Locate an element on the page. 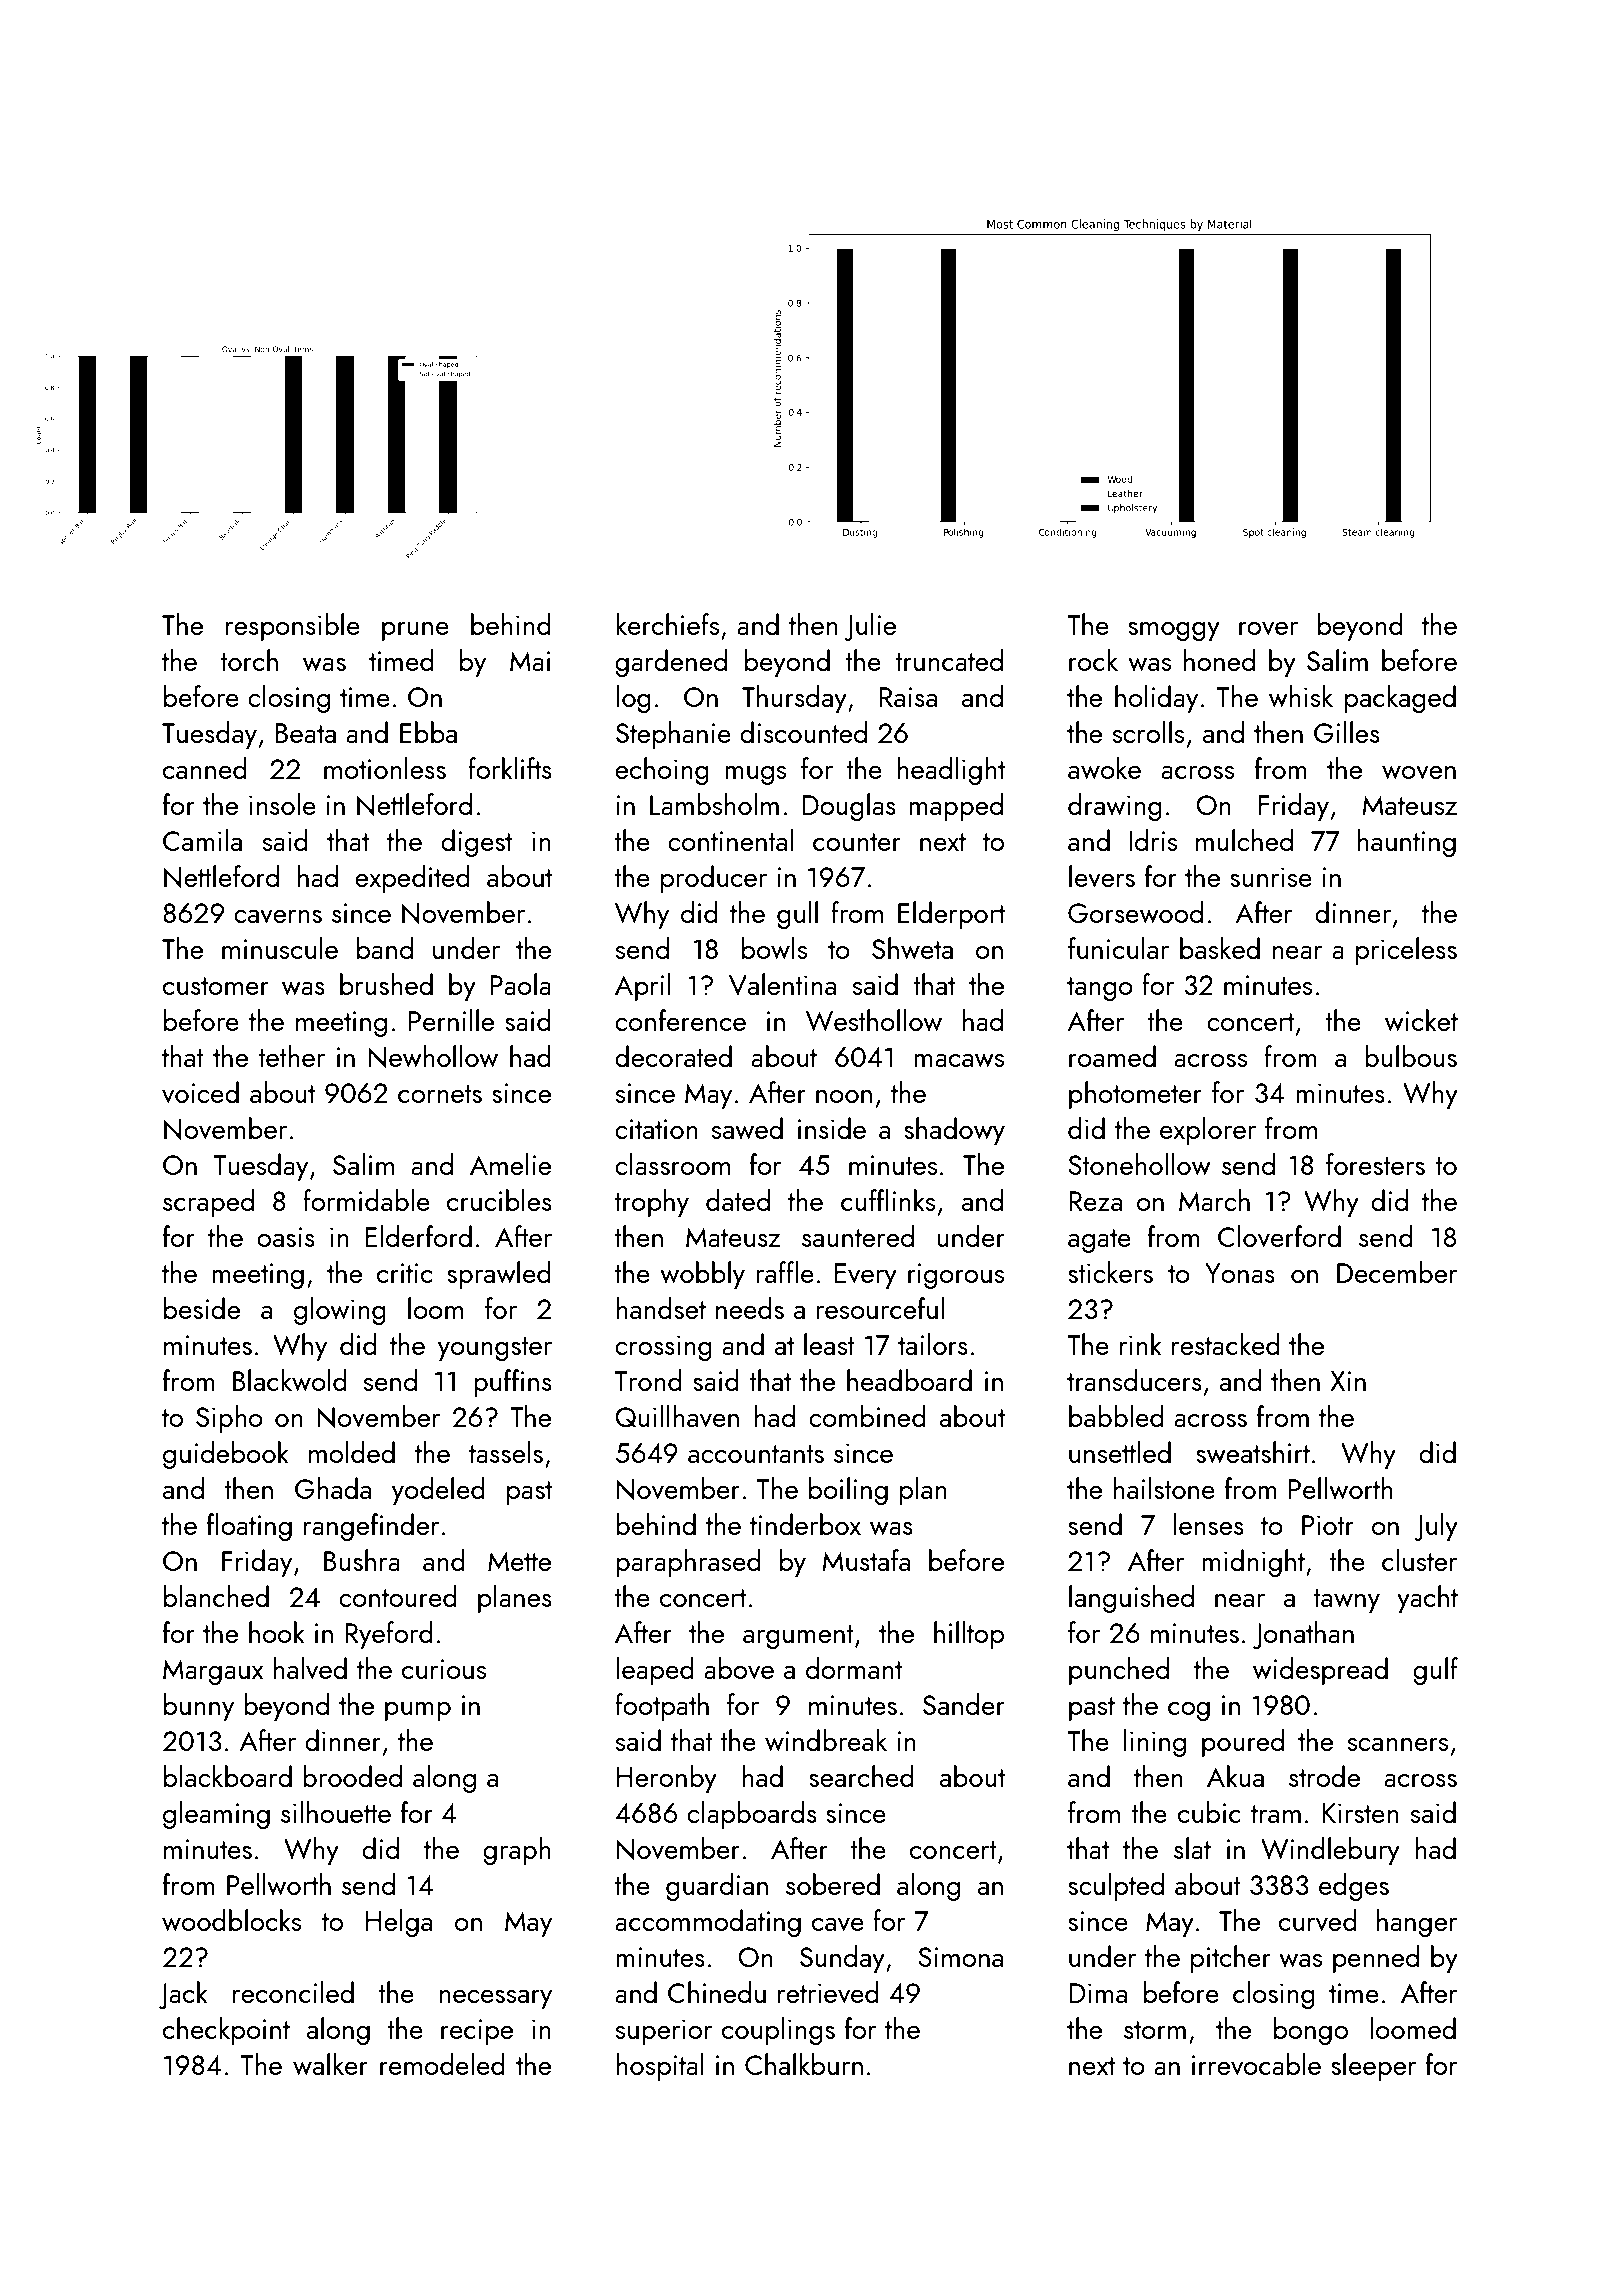  pump is located at coordinates (418, 1711).
